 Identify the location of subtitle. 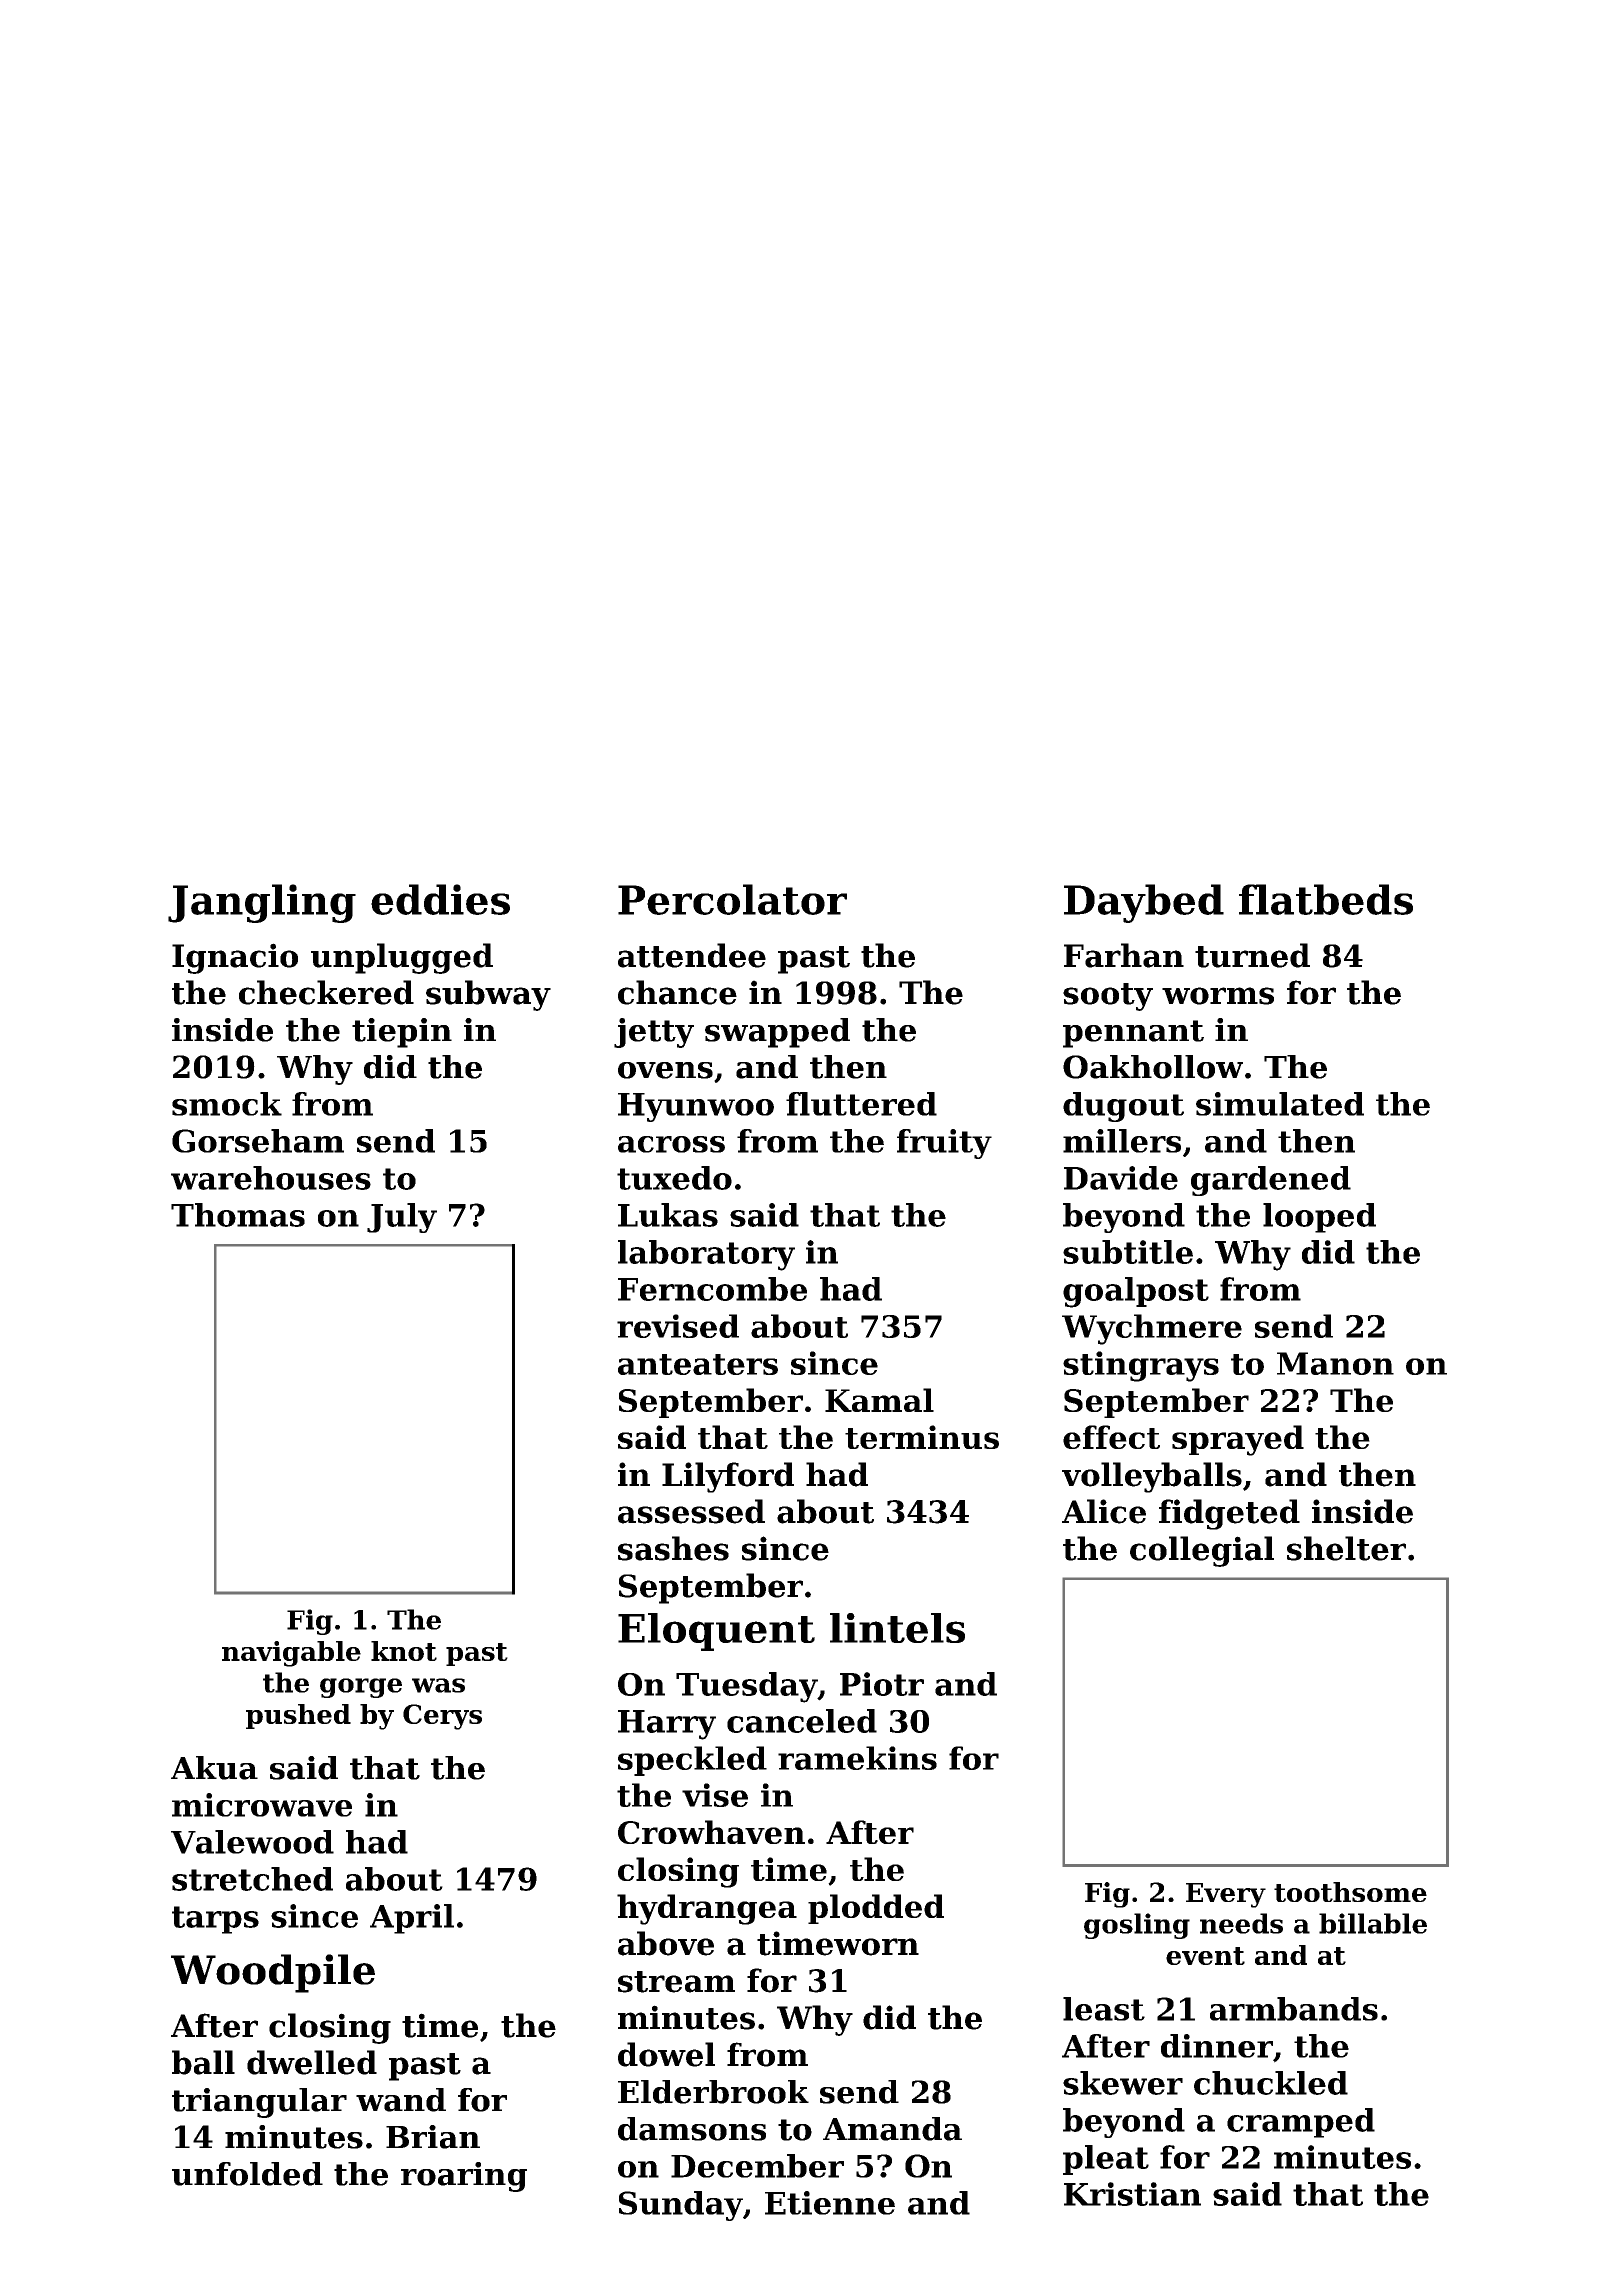
(1128, 1252).
